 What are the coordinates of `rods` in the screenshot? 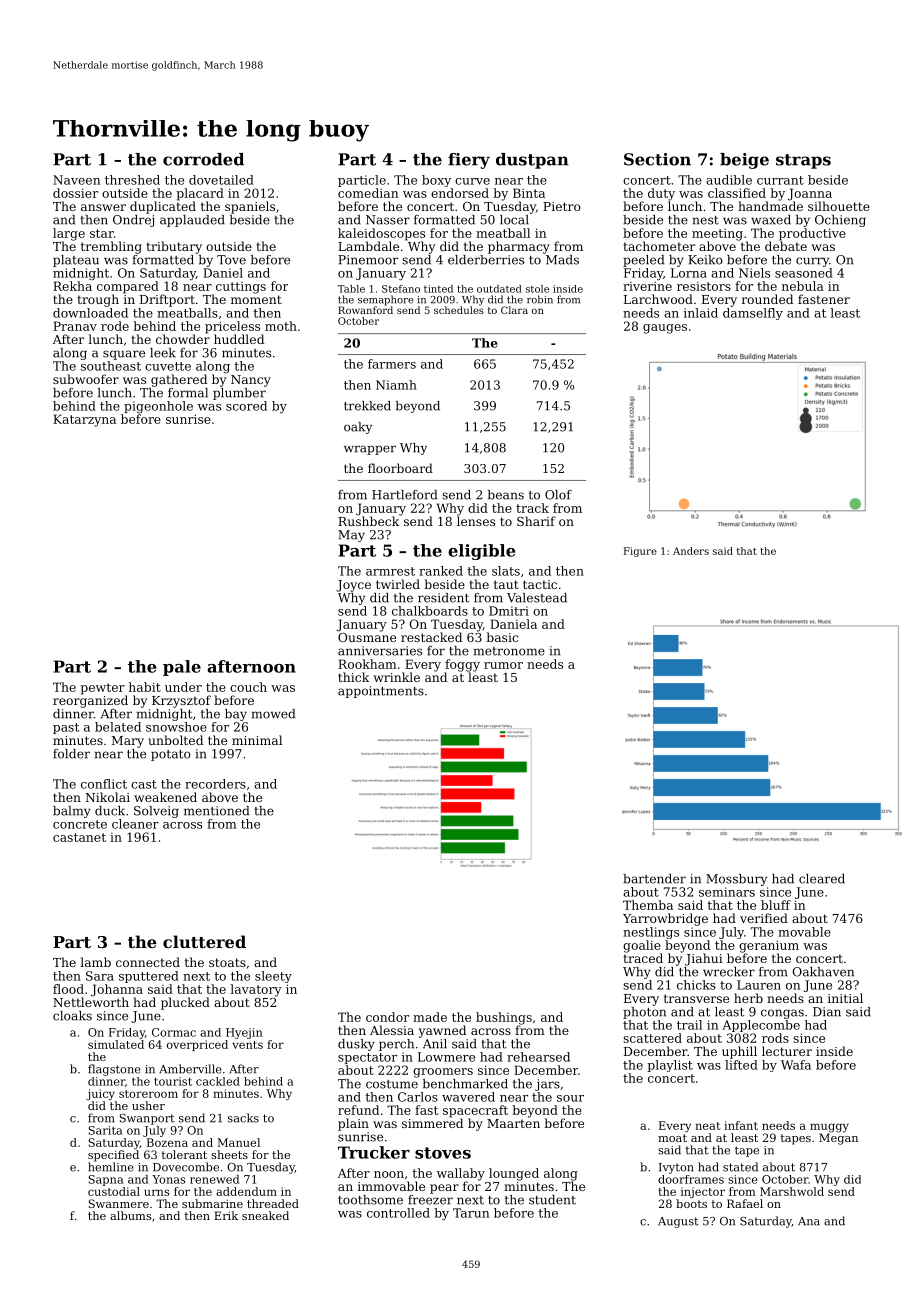 It's located at (775, 1038).
